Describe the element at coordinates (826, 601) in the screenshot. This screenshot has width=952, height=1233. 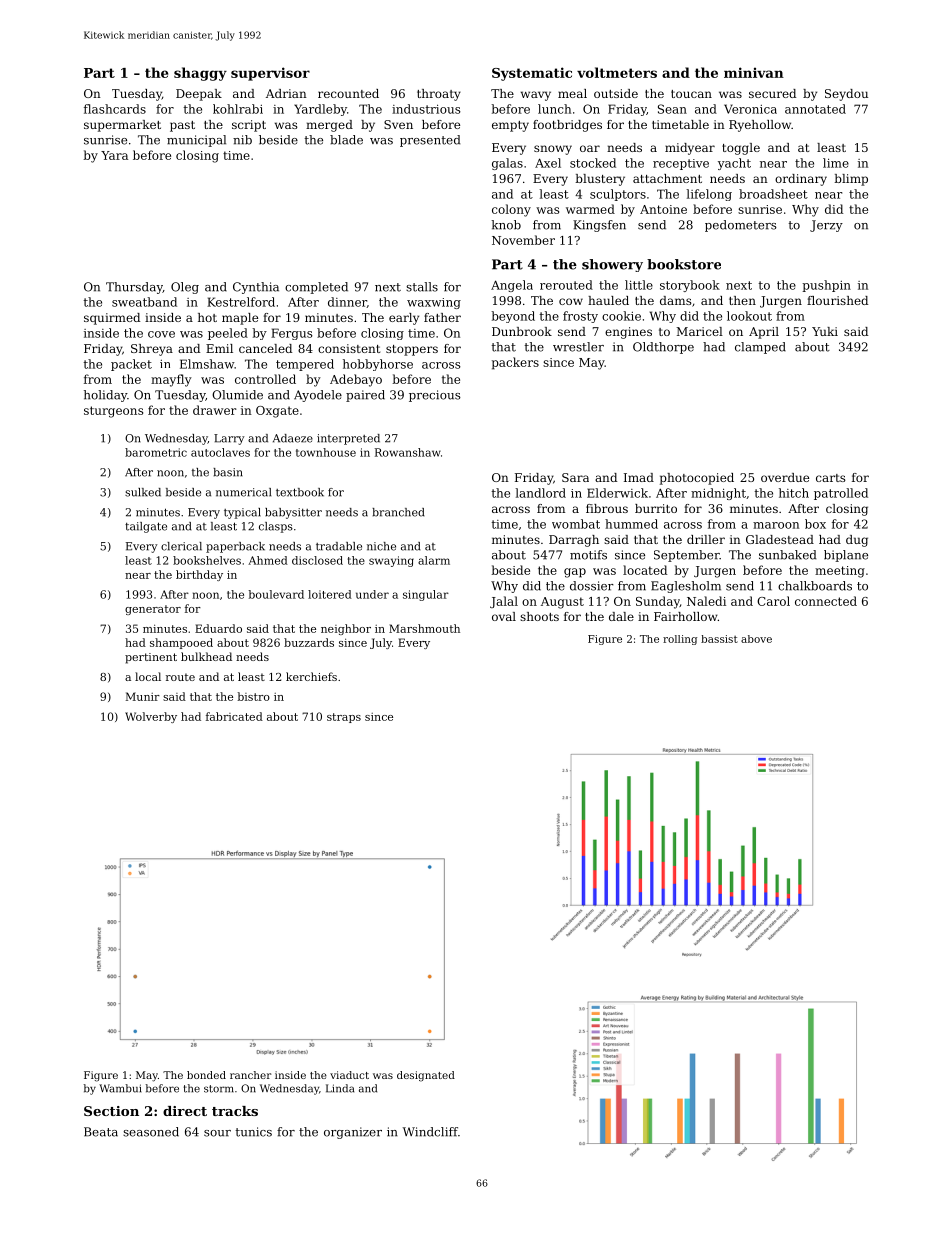
I see `connected` at that location.
